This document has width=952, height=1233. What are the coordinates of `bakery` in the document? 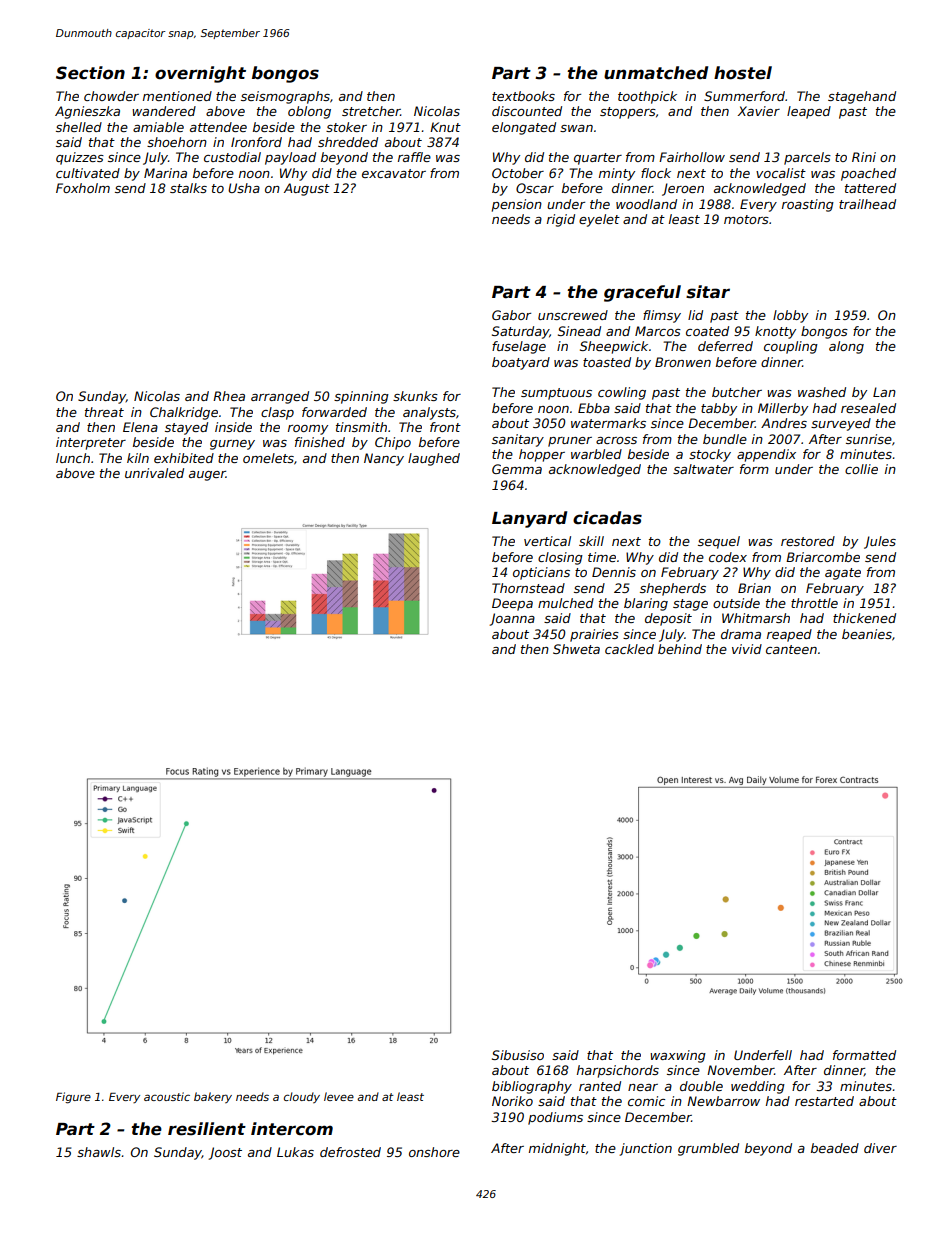 It's located at (213, 1097).
